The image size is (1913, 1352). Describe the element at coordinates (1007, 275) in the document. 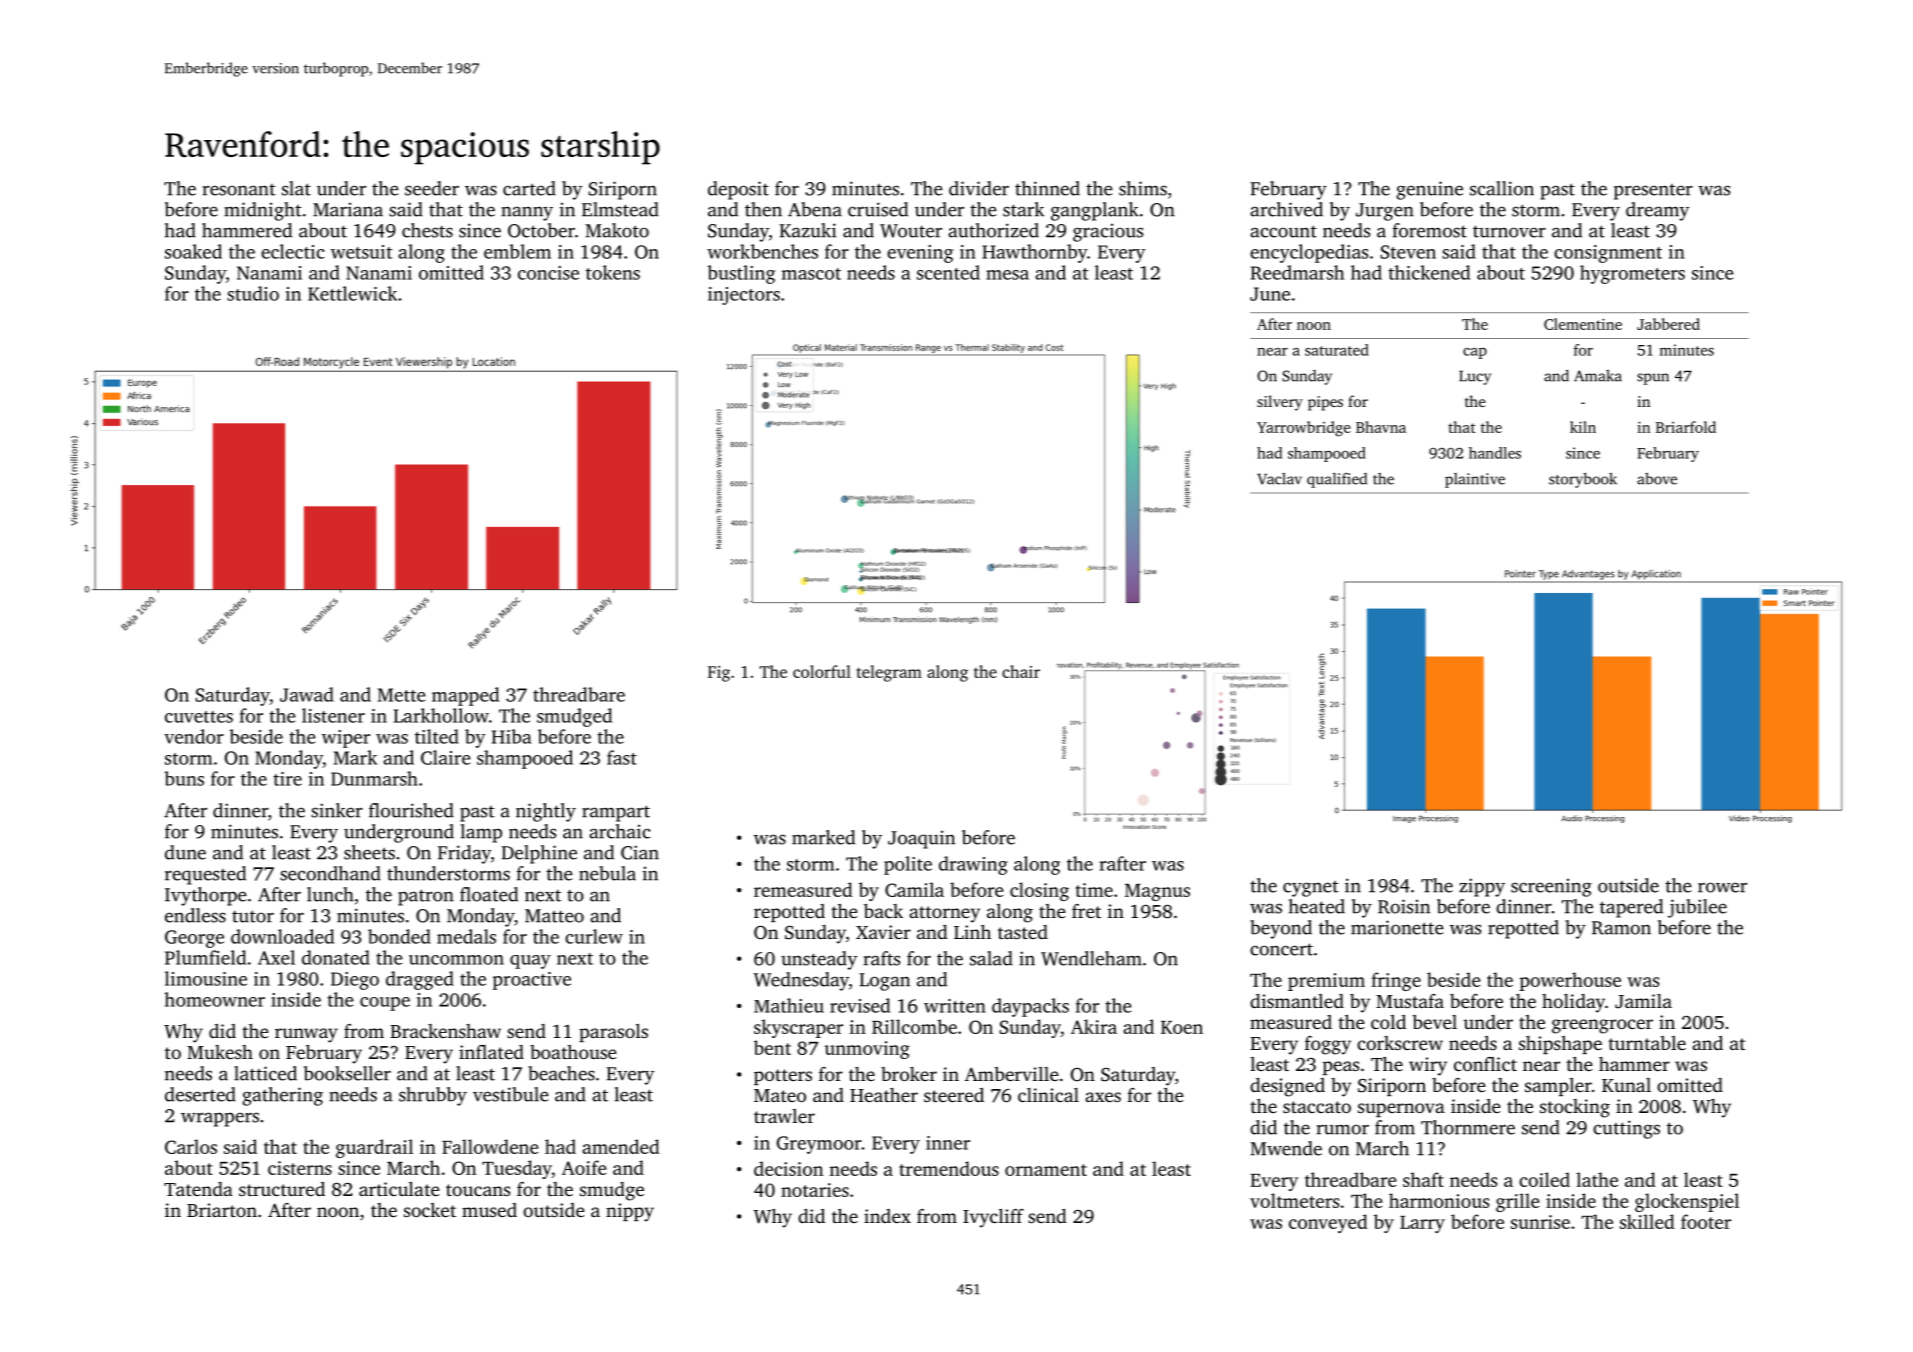

I see `mesa` at that location.
